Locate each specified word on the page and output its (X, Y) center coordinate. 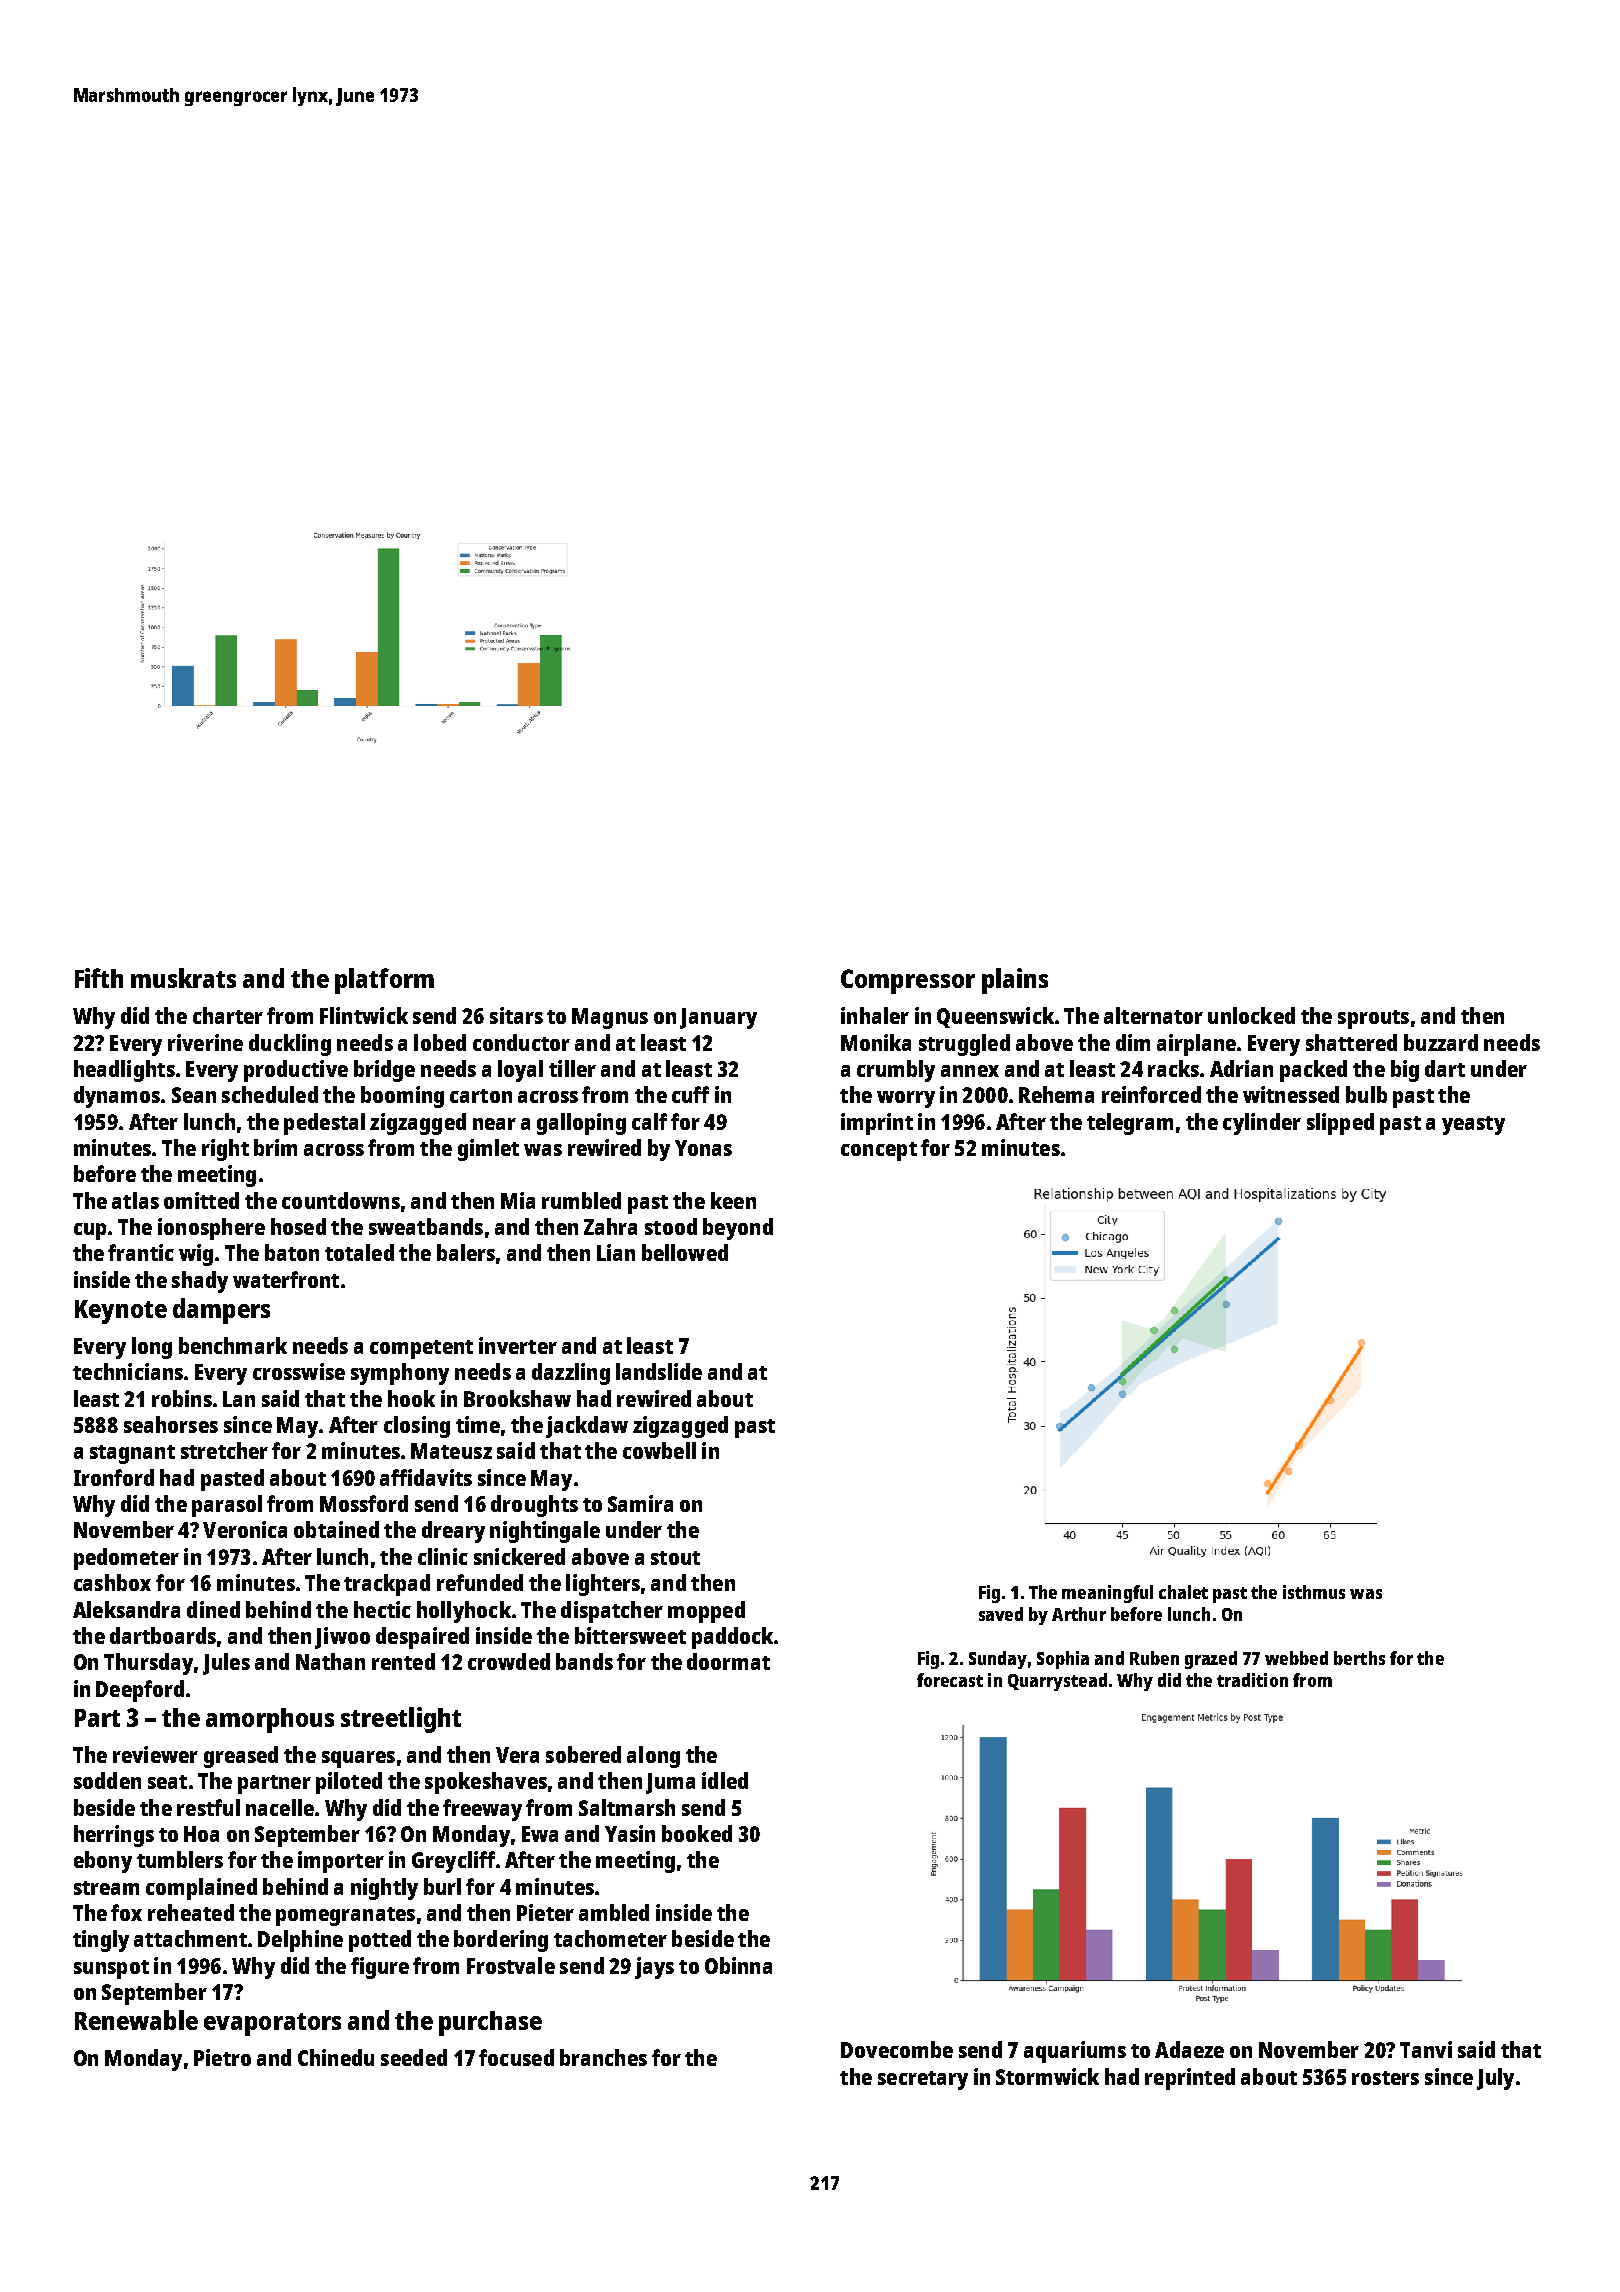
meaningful (1107, 1594)
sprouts (1373, 1019)
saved (1001, 1614)
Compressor (908, 981)
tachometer (610, 1938)
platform (384, 981)
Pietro (222, 2057)
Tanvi (1426, 2049)
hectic (382, 1609)
